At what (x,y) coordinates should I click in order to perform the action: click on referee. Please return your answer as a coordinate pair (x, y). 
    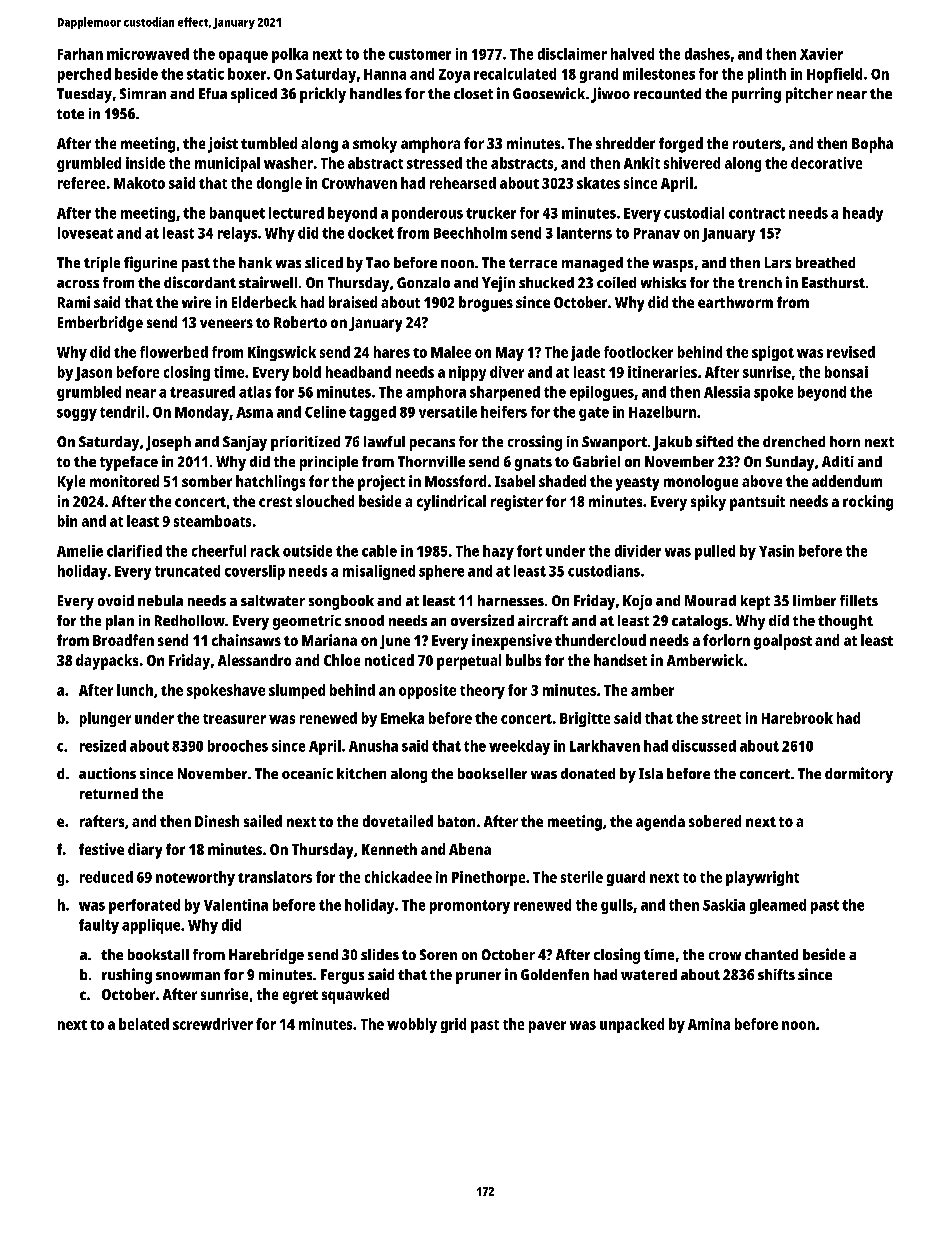
    Looking at the image, I should click on (81, 183).
